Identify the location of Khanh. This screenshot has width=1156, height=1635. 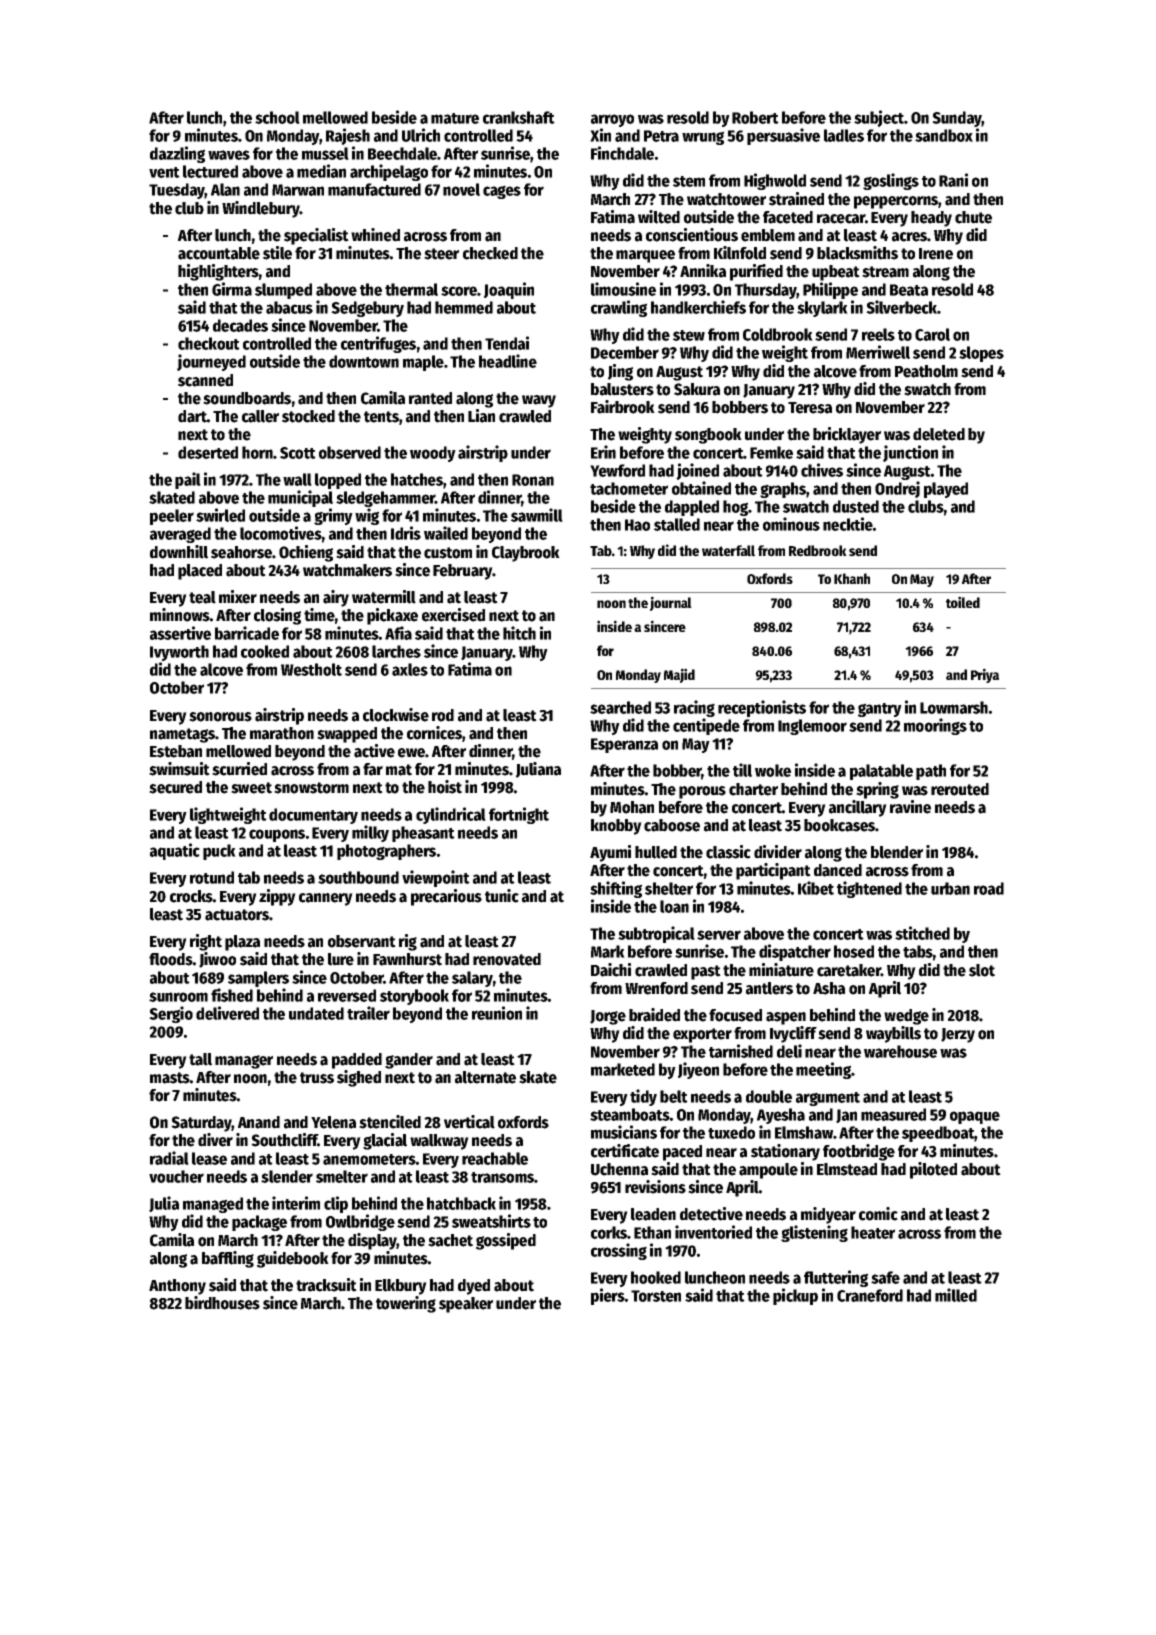
(852, 578).
